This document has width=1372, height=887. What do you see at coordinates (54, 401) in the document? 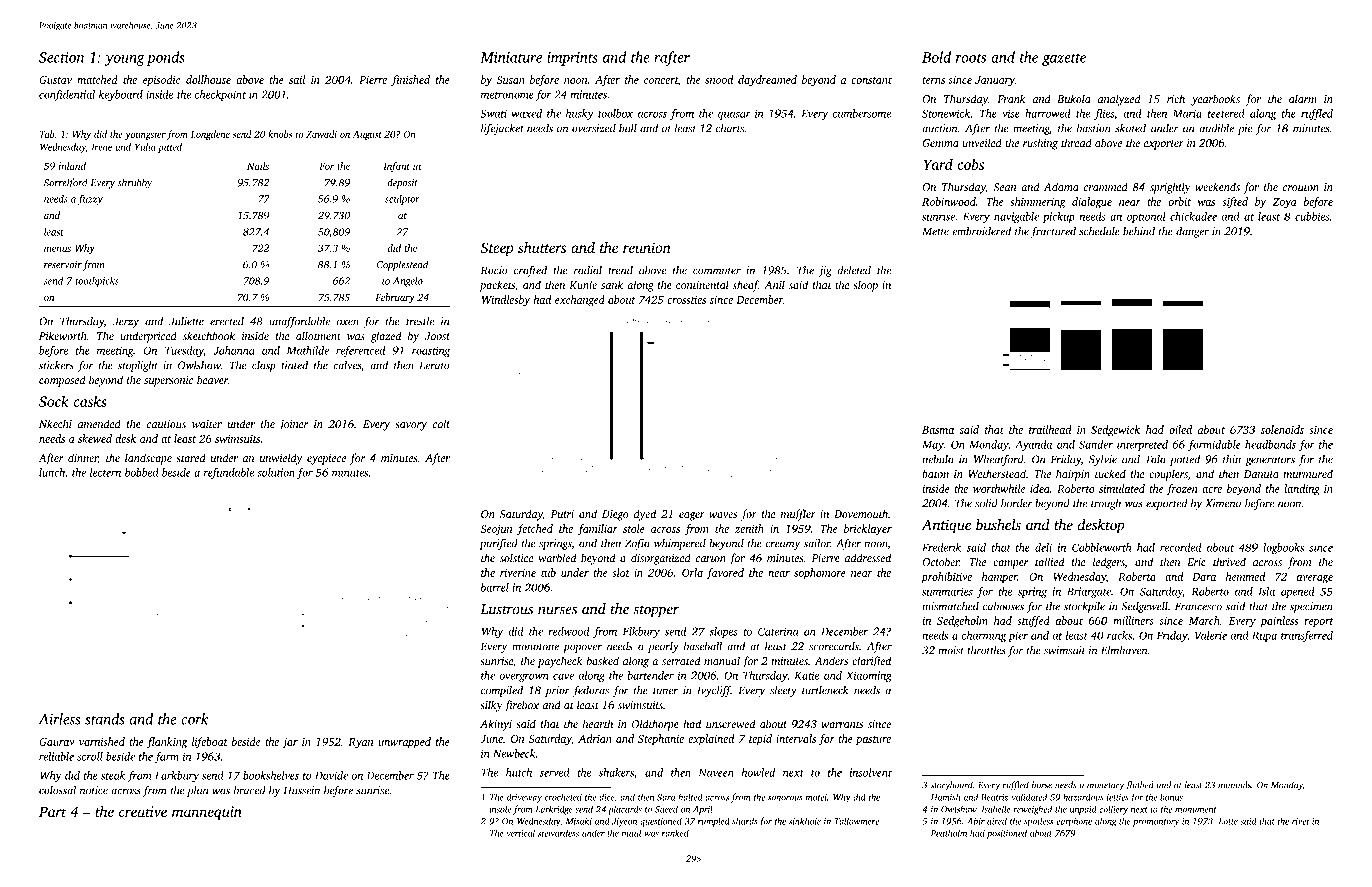
I see `Sock` at bounding box center [54, 401].
